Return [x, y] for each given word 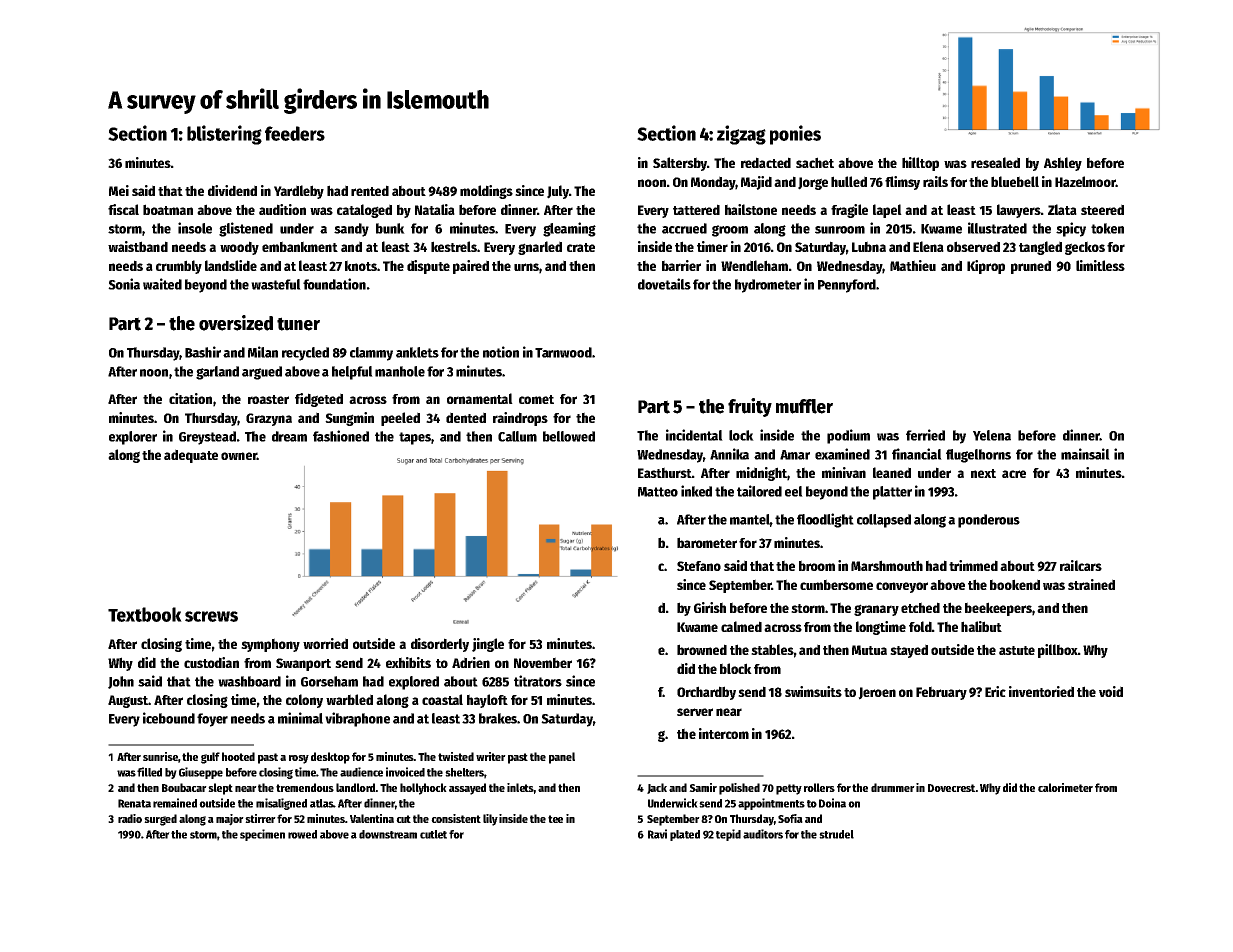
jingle [488, 645]
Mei [119, 190]
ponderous [989, 521]
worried [325, 643]
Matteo [658, 492]
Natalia [435, 209]
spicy [1071, 229]
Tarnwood [563, 352]
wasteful [276, 284]
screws [211, 616]
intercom [724, 733]
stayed [909, 651]
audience [361, 772]
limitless [1100, 265]
